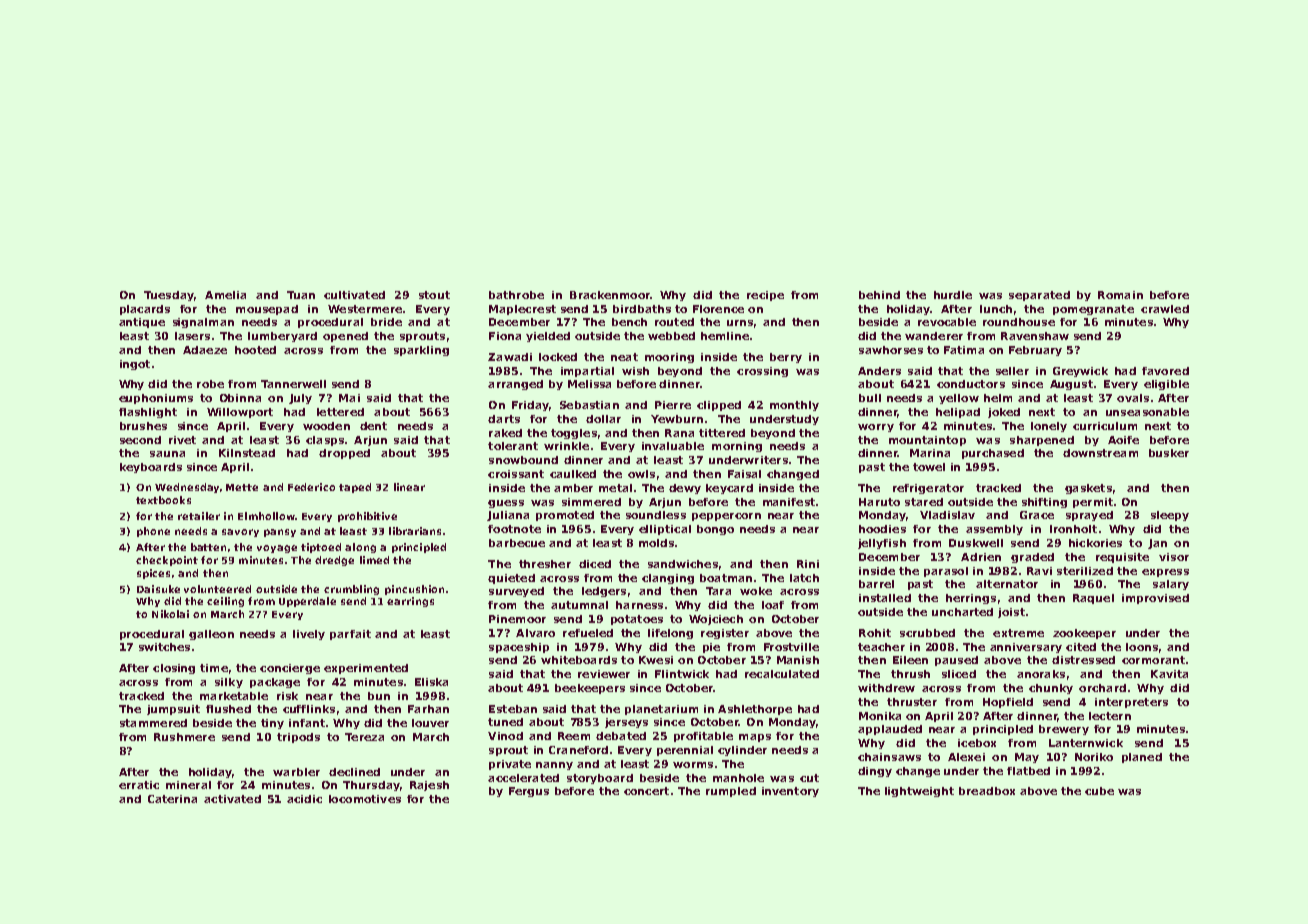 This page has height=924, width=1308. Describe the element at coordinates (994, 530) in the page. I see `assembly` at that location.
